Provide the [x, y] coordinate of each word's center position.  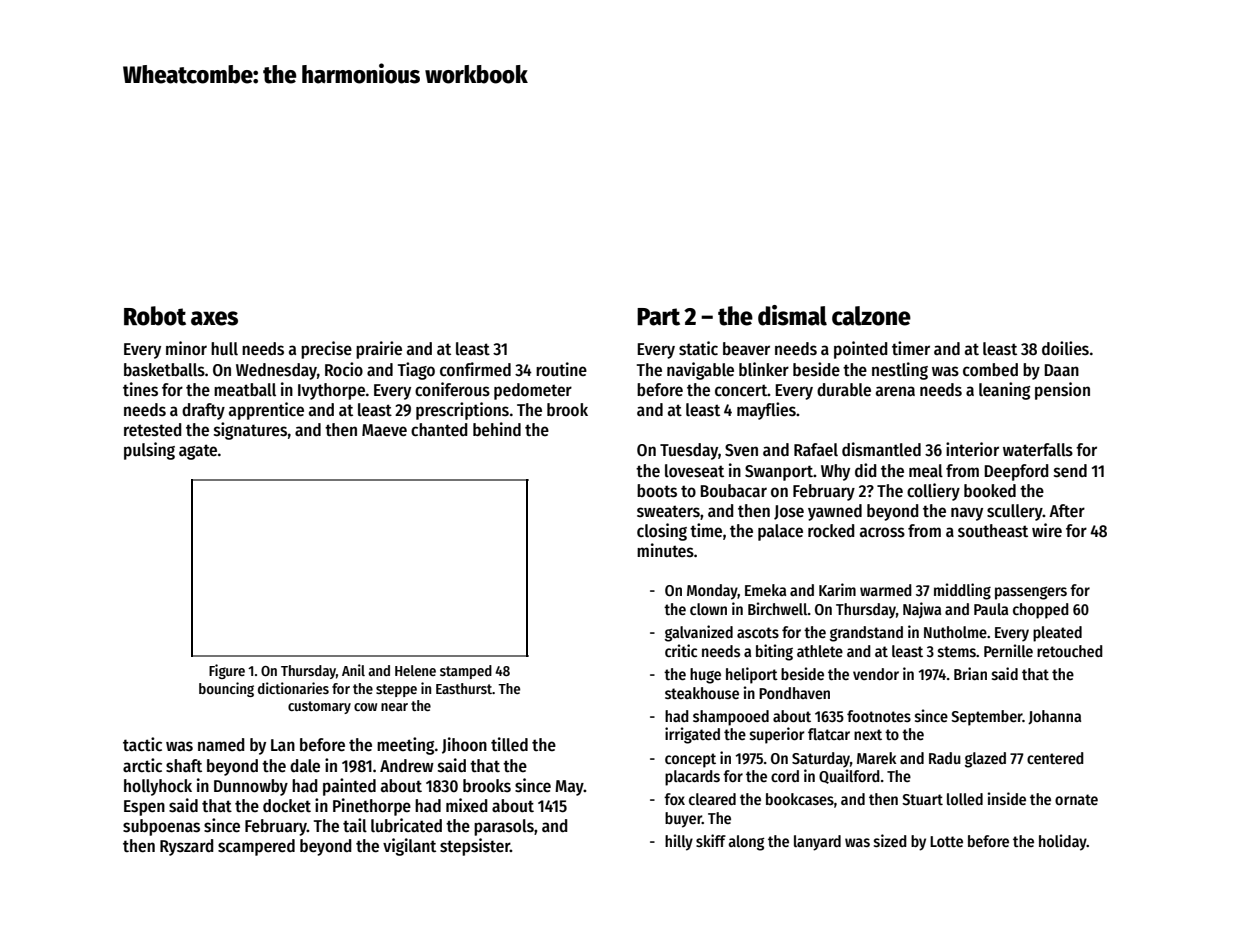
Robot [155, 316]
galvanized [699, 633]
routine [561, 369]
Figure [227, 671]
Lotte [946, 841]
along [746, 843]
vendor [876, 674]
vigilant [409, 847]
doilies [1065, 348]
